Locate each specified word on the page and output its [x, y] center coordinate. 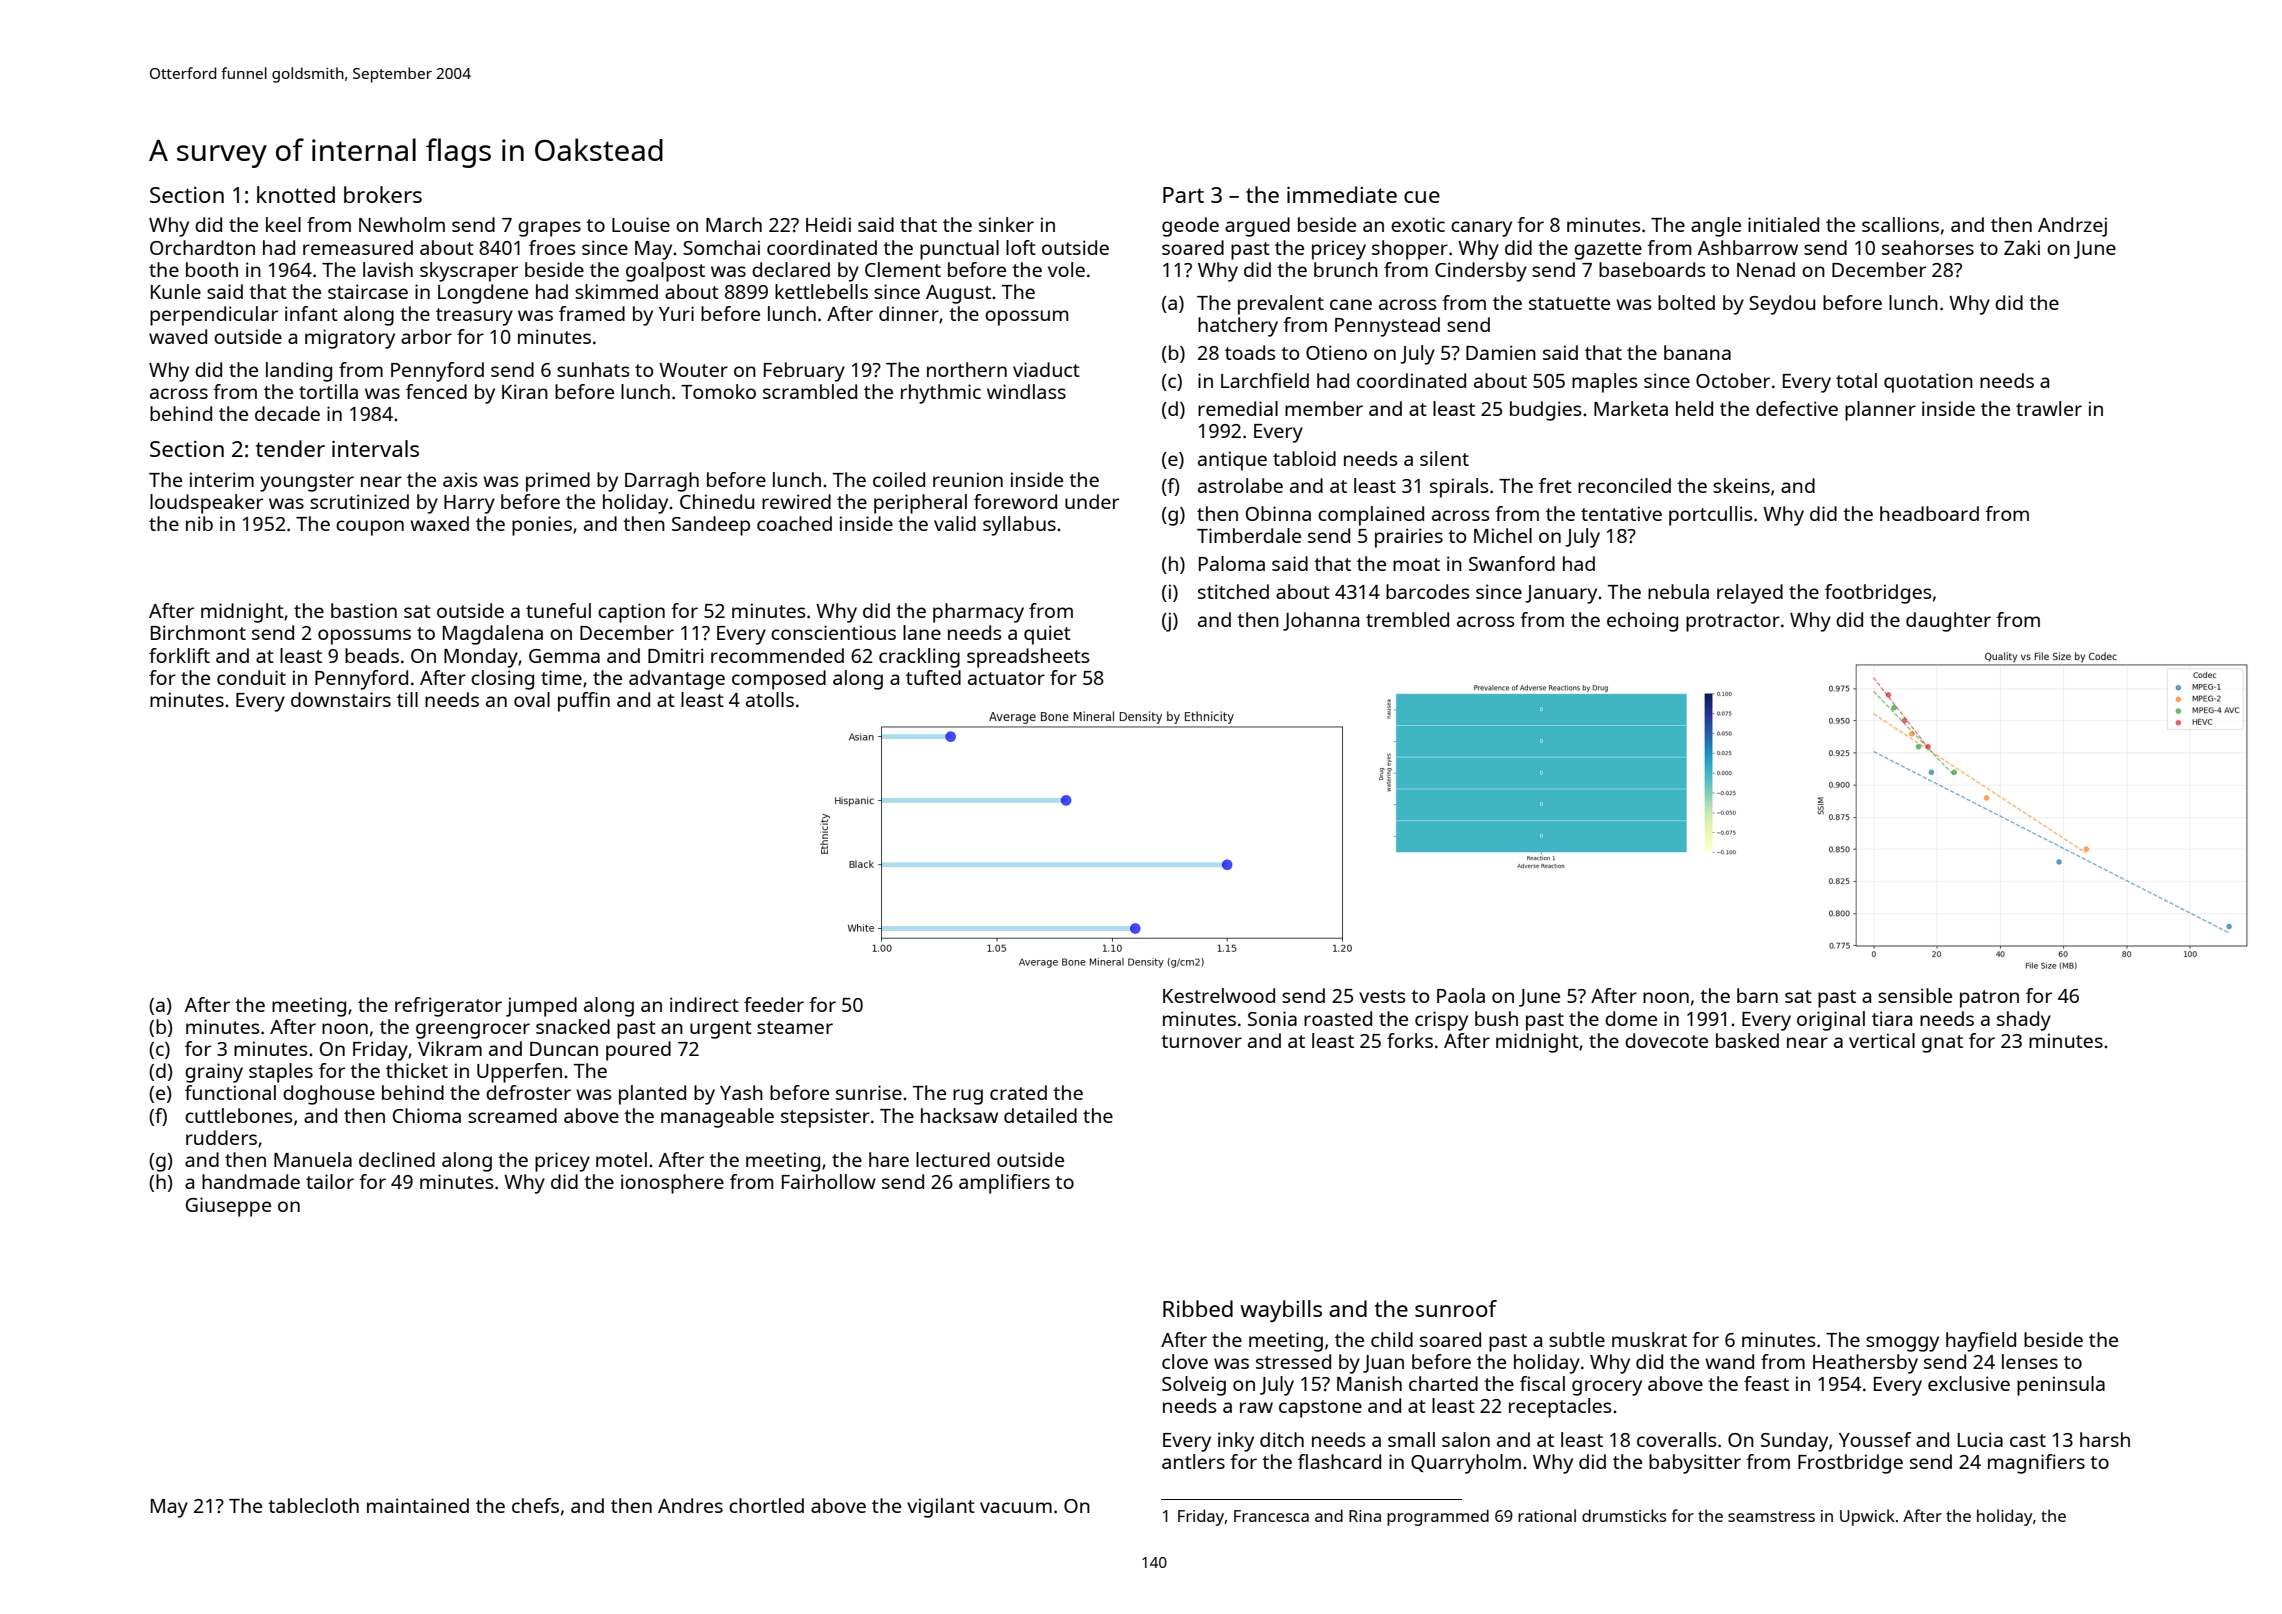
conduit [251, 677]
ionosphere [672, 1184]
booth [212, 269]
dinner [909, 313]
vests [1382, 996]
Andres [690, 1505]
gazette [1608, 251]
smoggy [1902, 1344]
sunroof [1456, 1308]
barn [1757, 995]
